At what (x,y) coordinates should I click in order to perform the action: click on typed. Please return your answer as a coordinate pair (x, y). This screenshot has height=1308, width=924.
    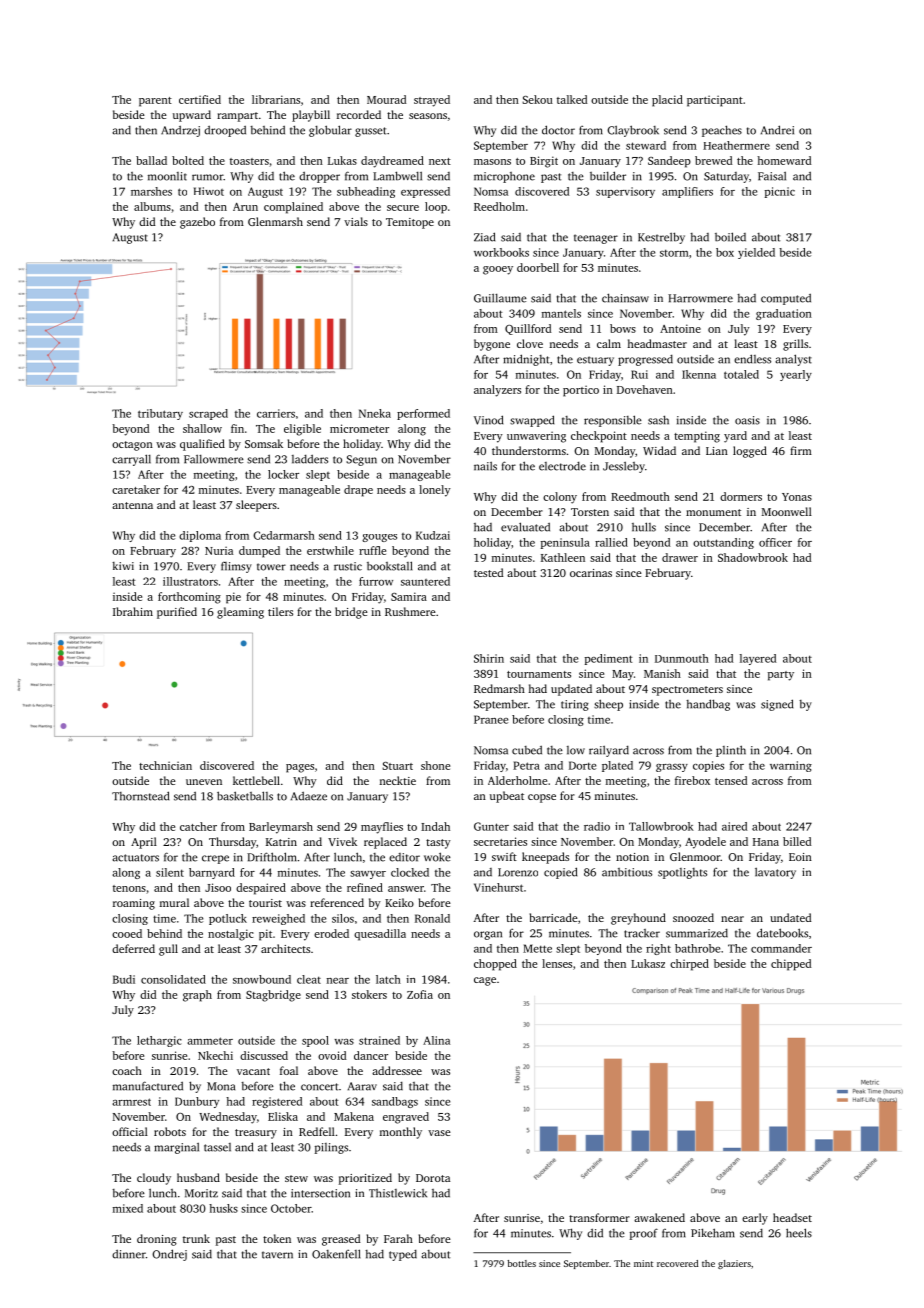
    Looking at the image, I should click on (403, 1255).
